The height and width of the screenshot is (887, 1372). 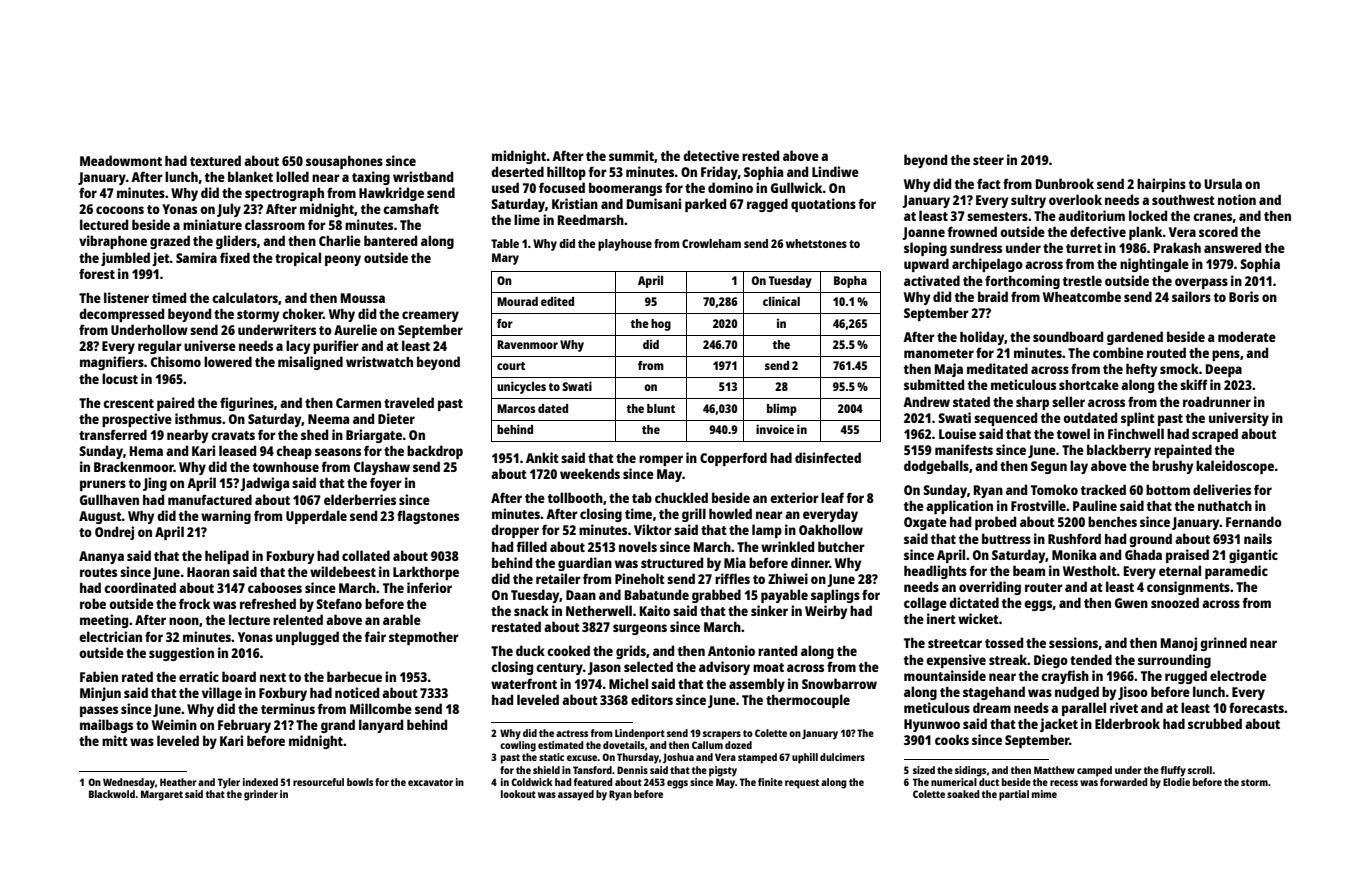 What do you see at coordinates (797, 187) in the screenshot?
I see `Gullwick` at bounding box center [797, 187].
